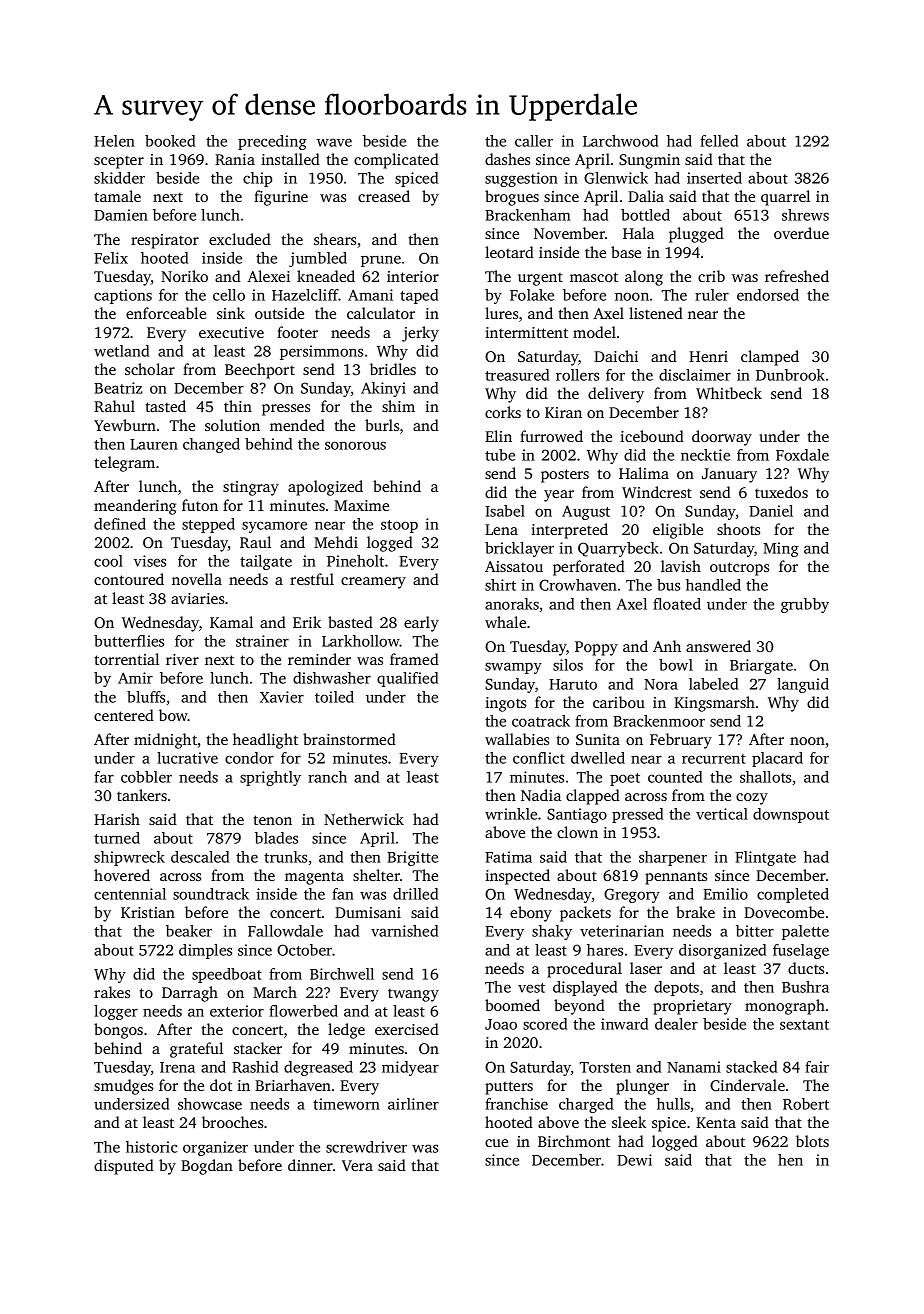 The image size is (924, 1314). I want to click on Briarhaven, so click(293, 1085).
